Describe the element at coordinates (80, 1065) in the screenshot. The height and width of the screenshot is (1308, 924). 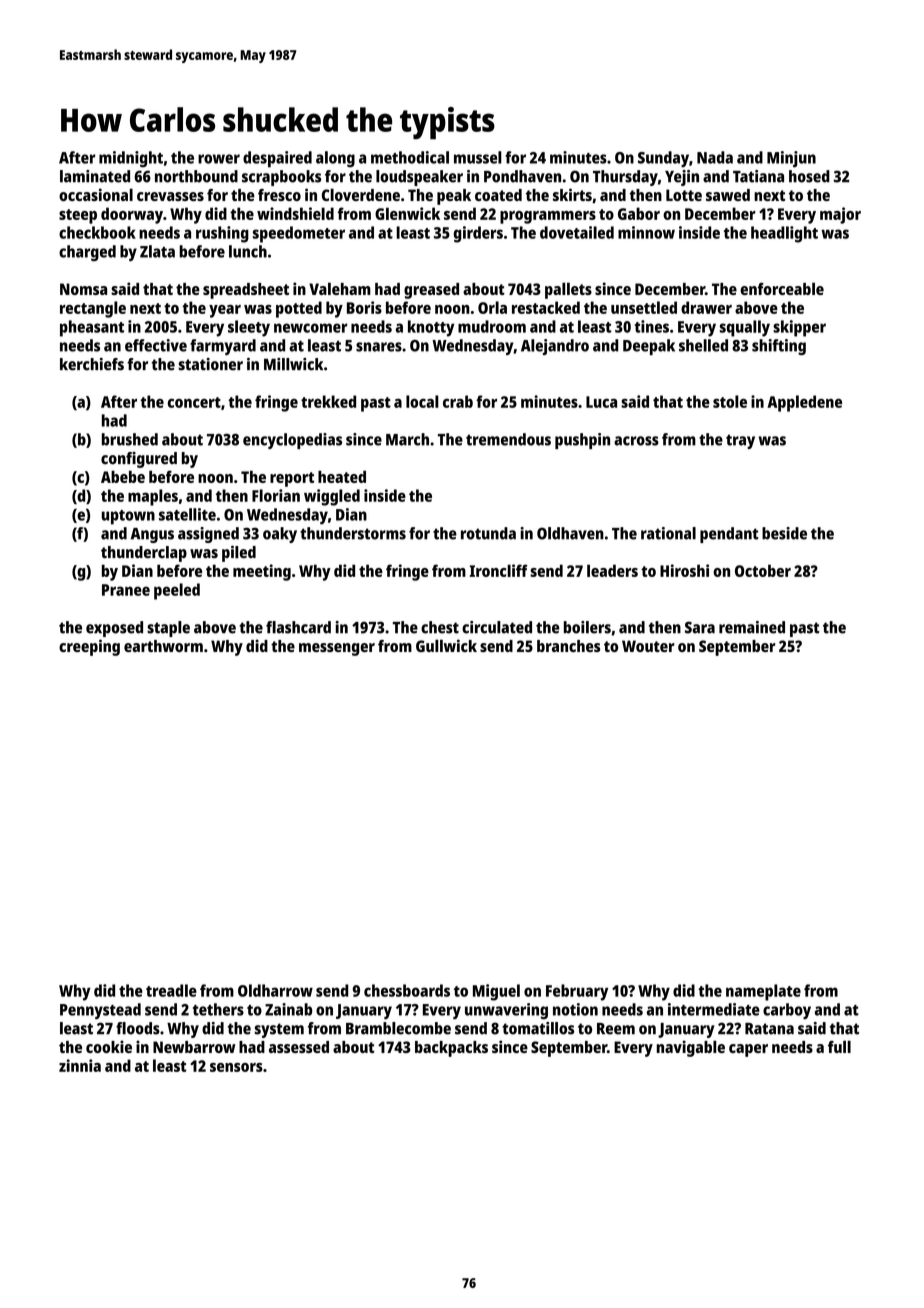
I see `zinnia` at that location.
